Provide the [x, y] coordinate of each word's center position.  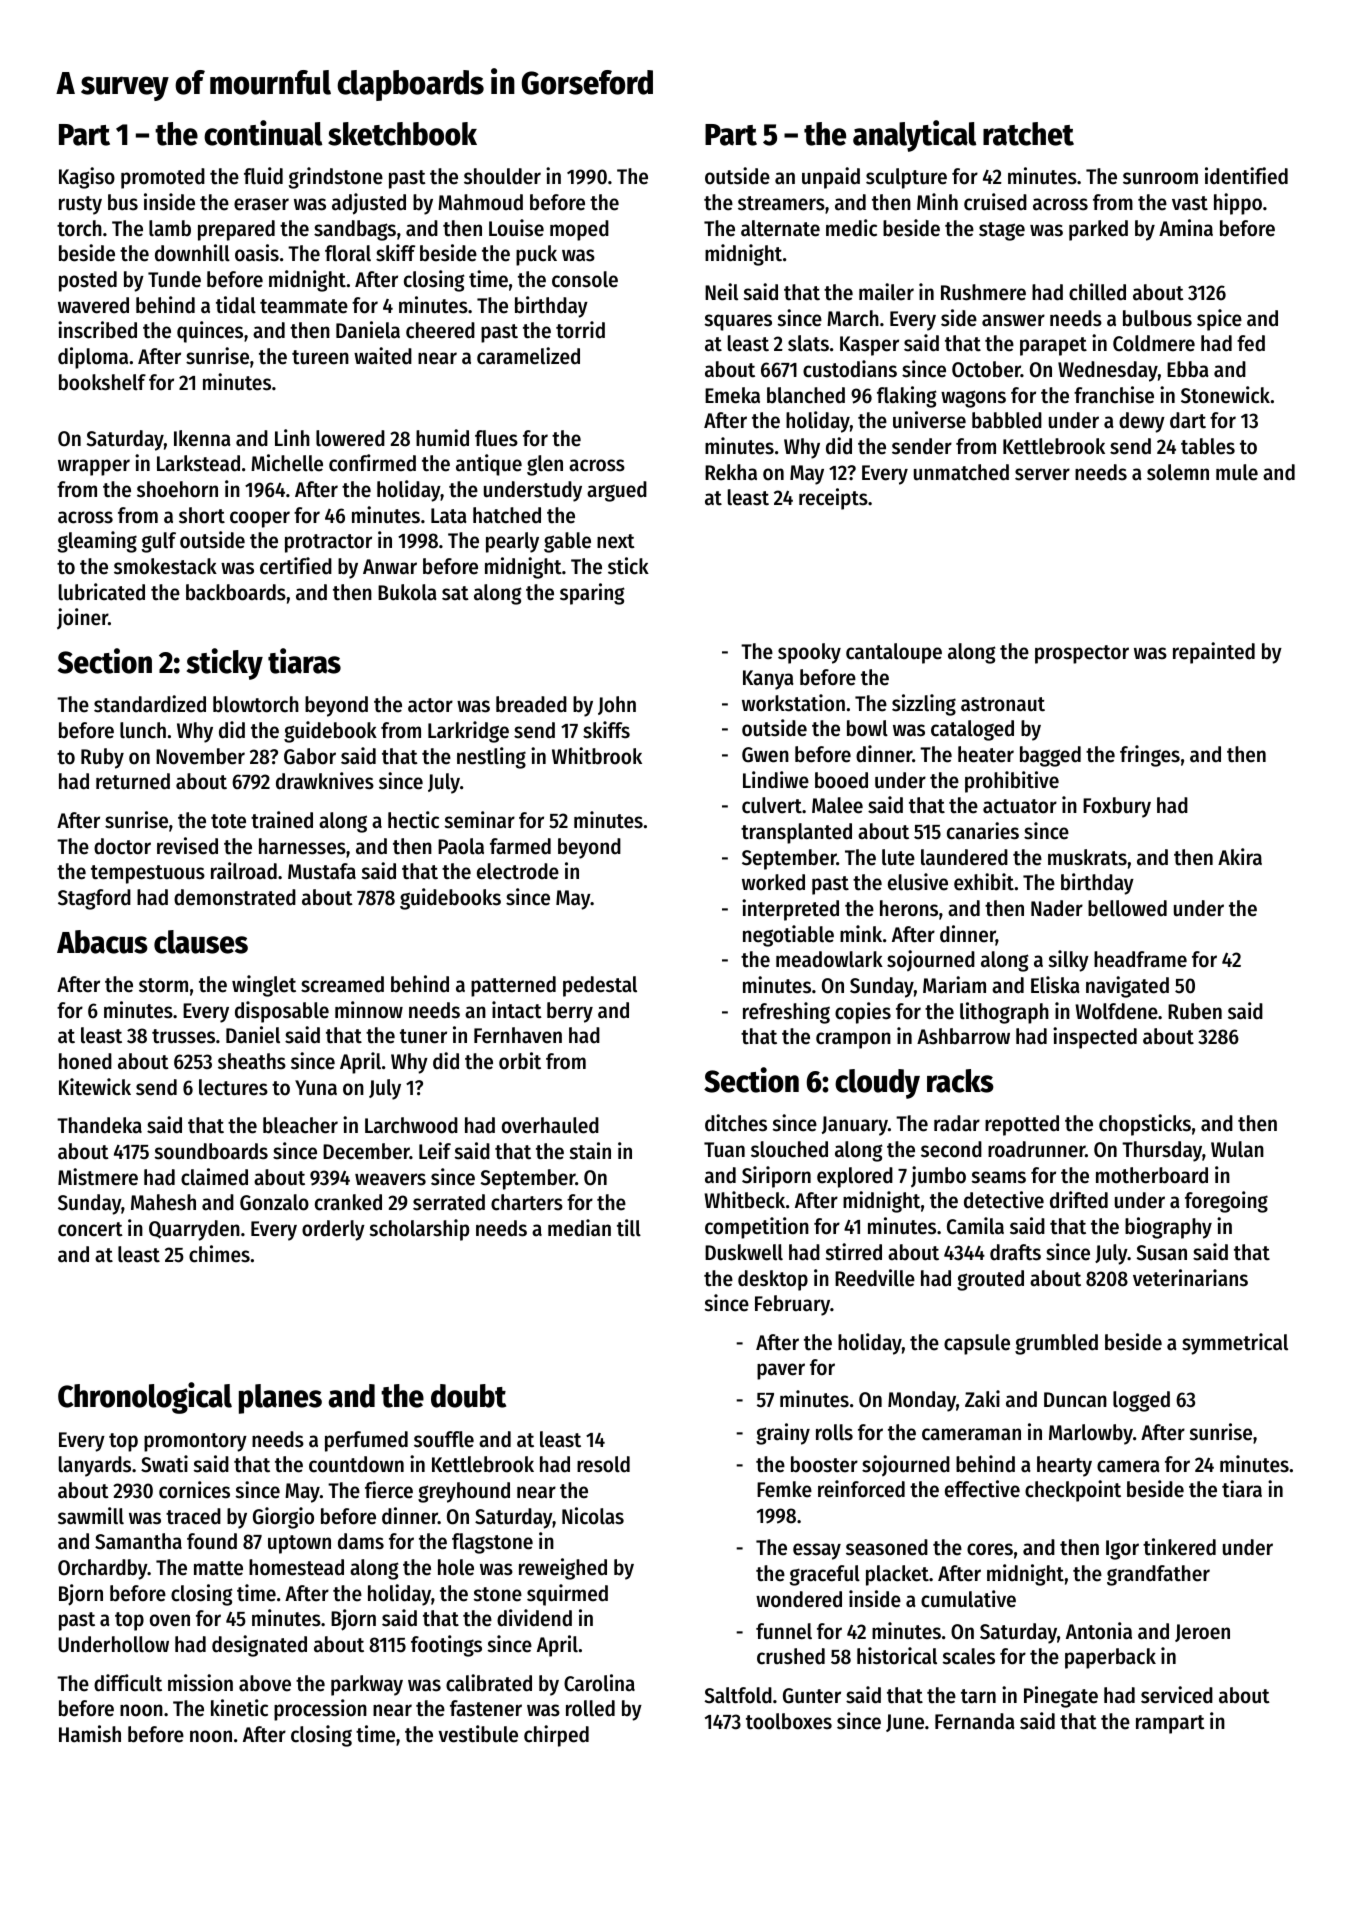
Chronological [145, 1398]
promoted [163, 178]
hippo [1238, 204]
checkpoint [1073, 1491]
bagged [1050, 756]
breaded [531, 704]
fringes [1150, 756]
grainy [783, 1434]
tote [228, 821]
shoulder [502, 176]
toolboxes [789, 1721]
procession [320, 1710]
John [617, 705]
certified [296, 566]
